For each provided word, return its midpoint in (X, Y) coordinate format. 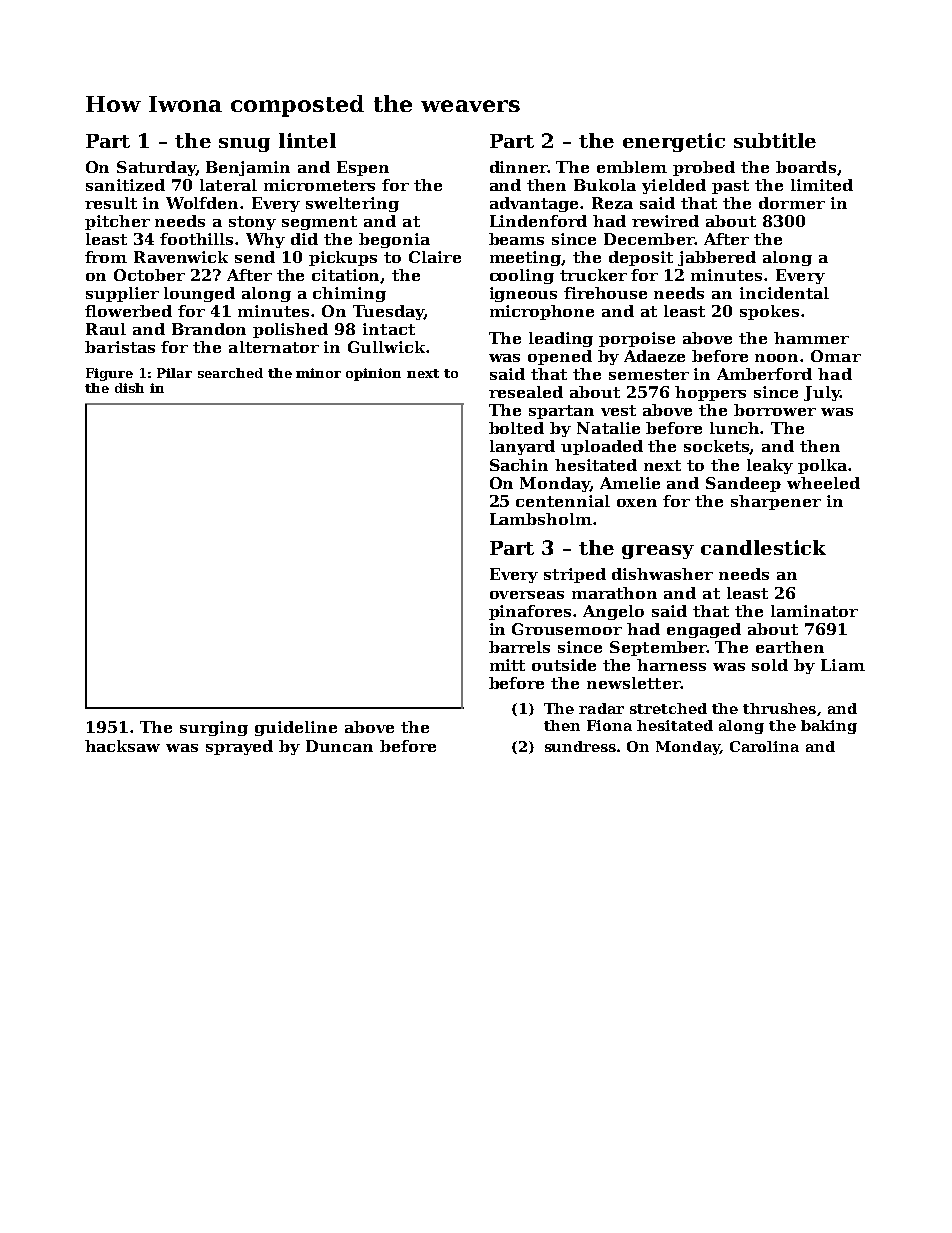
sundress (580, 746)
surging (214, 728)
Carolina (764, 746)
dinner (519, 167)
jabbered (717, 258)
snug (244, 145)
